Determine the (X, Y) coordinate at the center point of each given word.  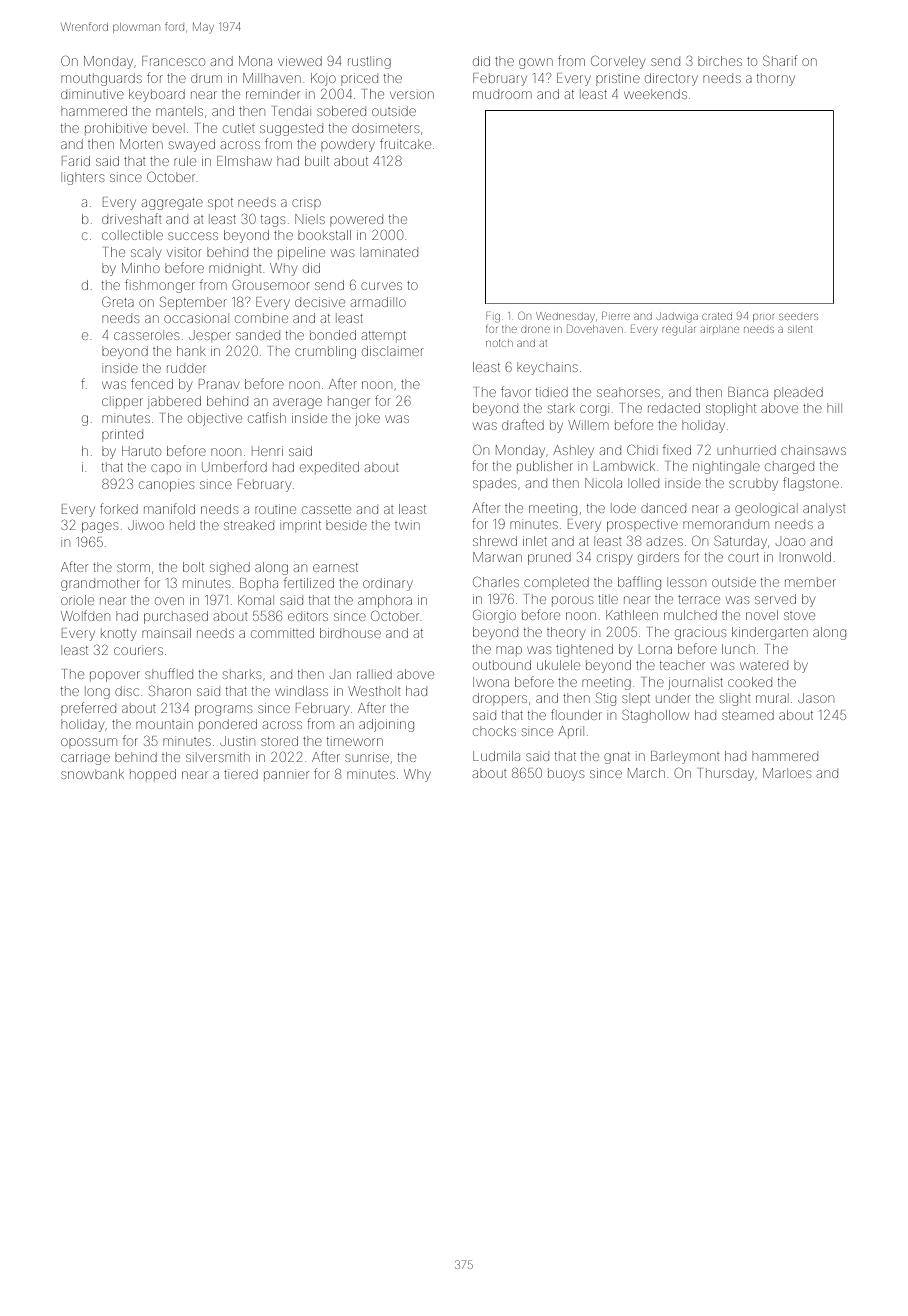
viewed (300, 61)
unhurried (747, 450)
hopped (153, 774)
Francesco (173, 61)
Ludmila (496, 756)
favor (516, 391)
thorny (776, 80)
